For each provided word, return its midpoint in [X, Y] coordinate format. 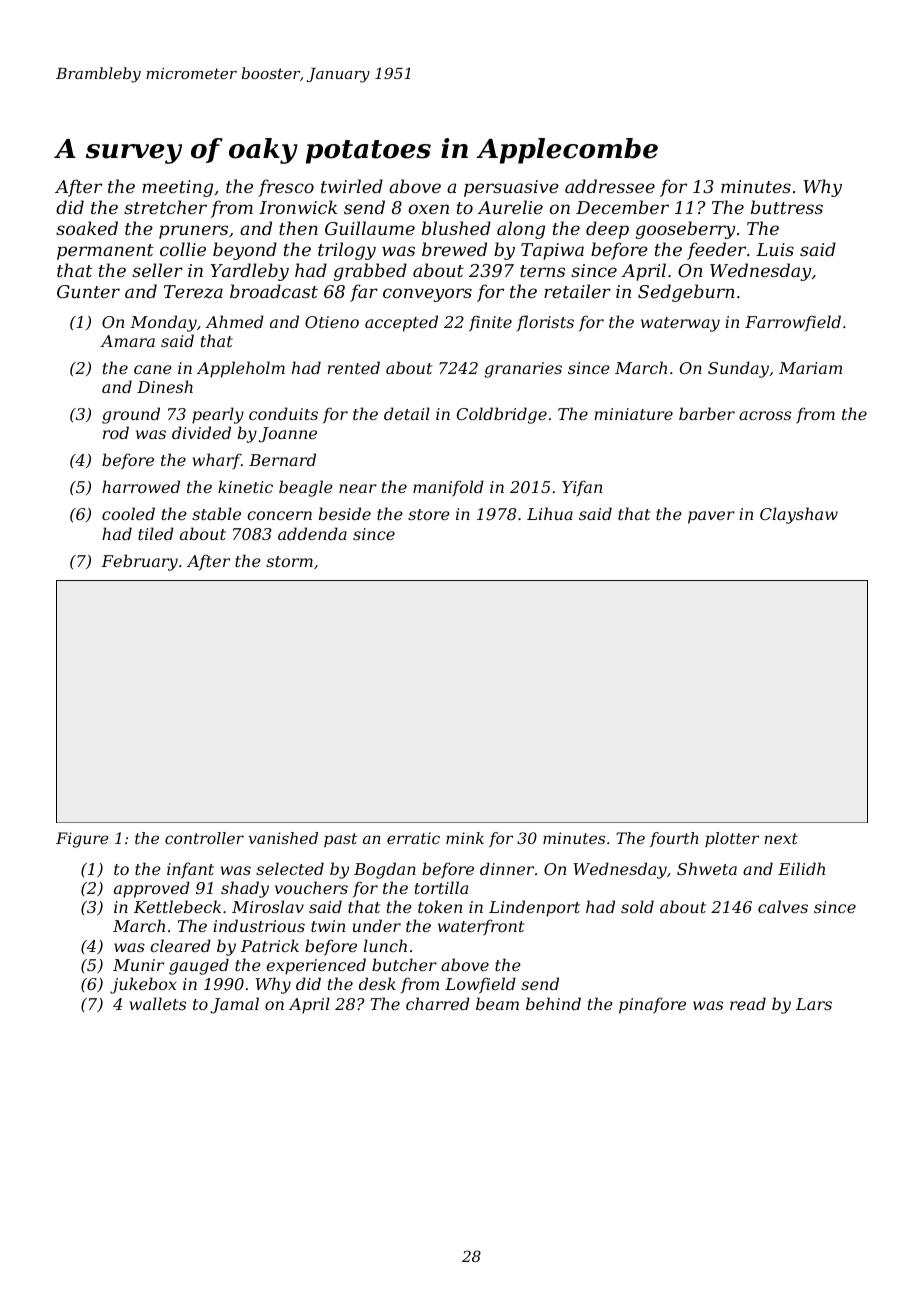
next [781, 838]
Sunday [738, 369]
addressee [610, 186]
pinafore [652, 1005]
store [429, 514]
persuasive [511, 188]
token [440, 906]
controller [204, 838]
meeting [177, 188]
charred [438, 1003]
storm [289, 561]
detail [407, 413]
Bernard [282, 459]
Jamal [234, 1005]
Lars [814, 1004]
